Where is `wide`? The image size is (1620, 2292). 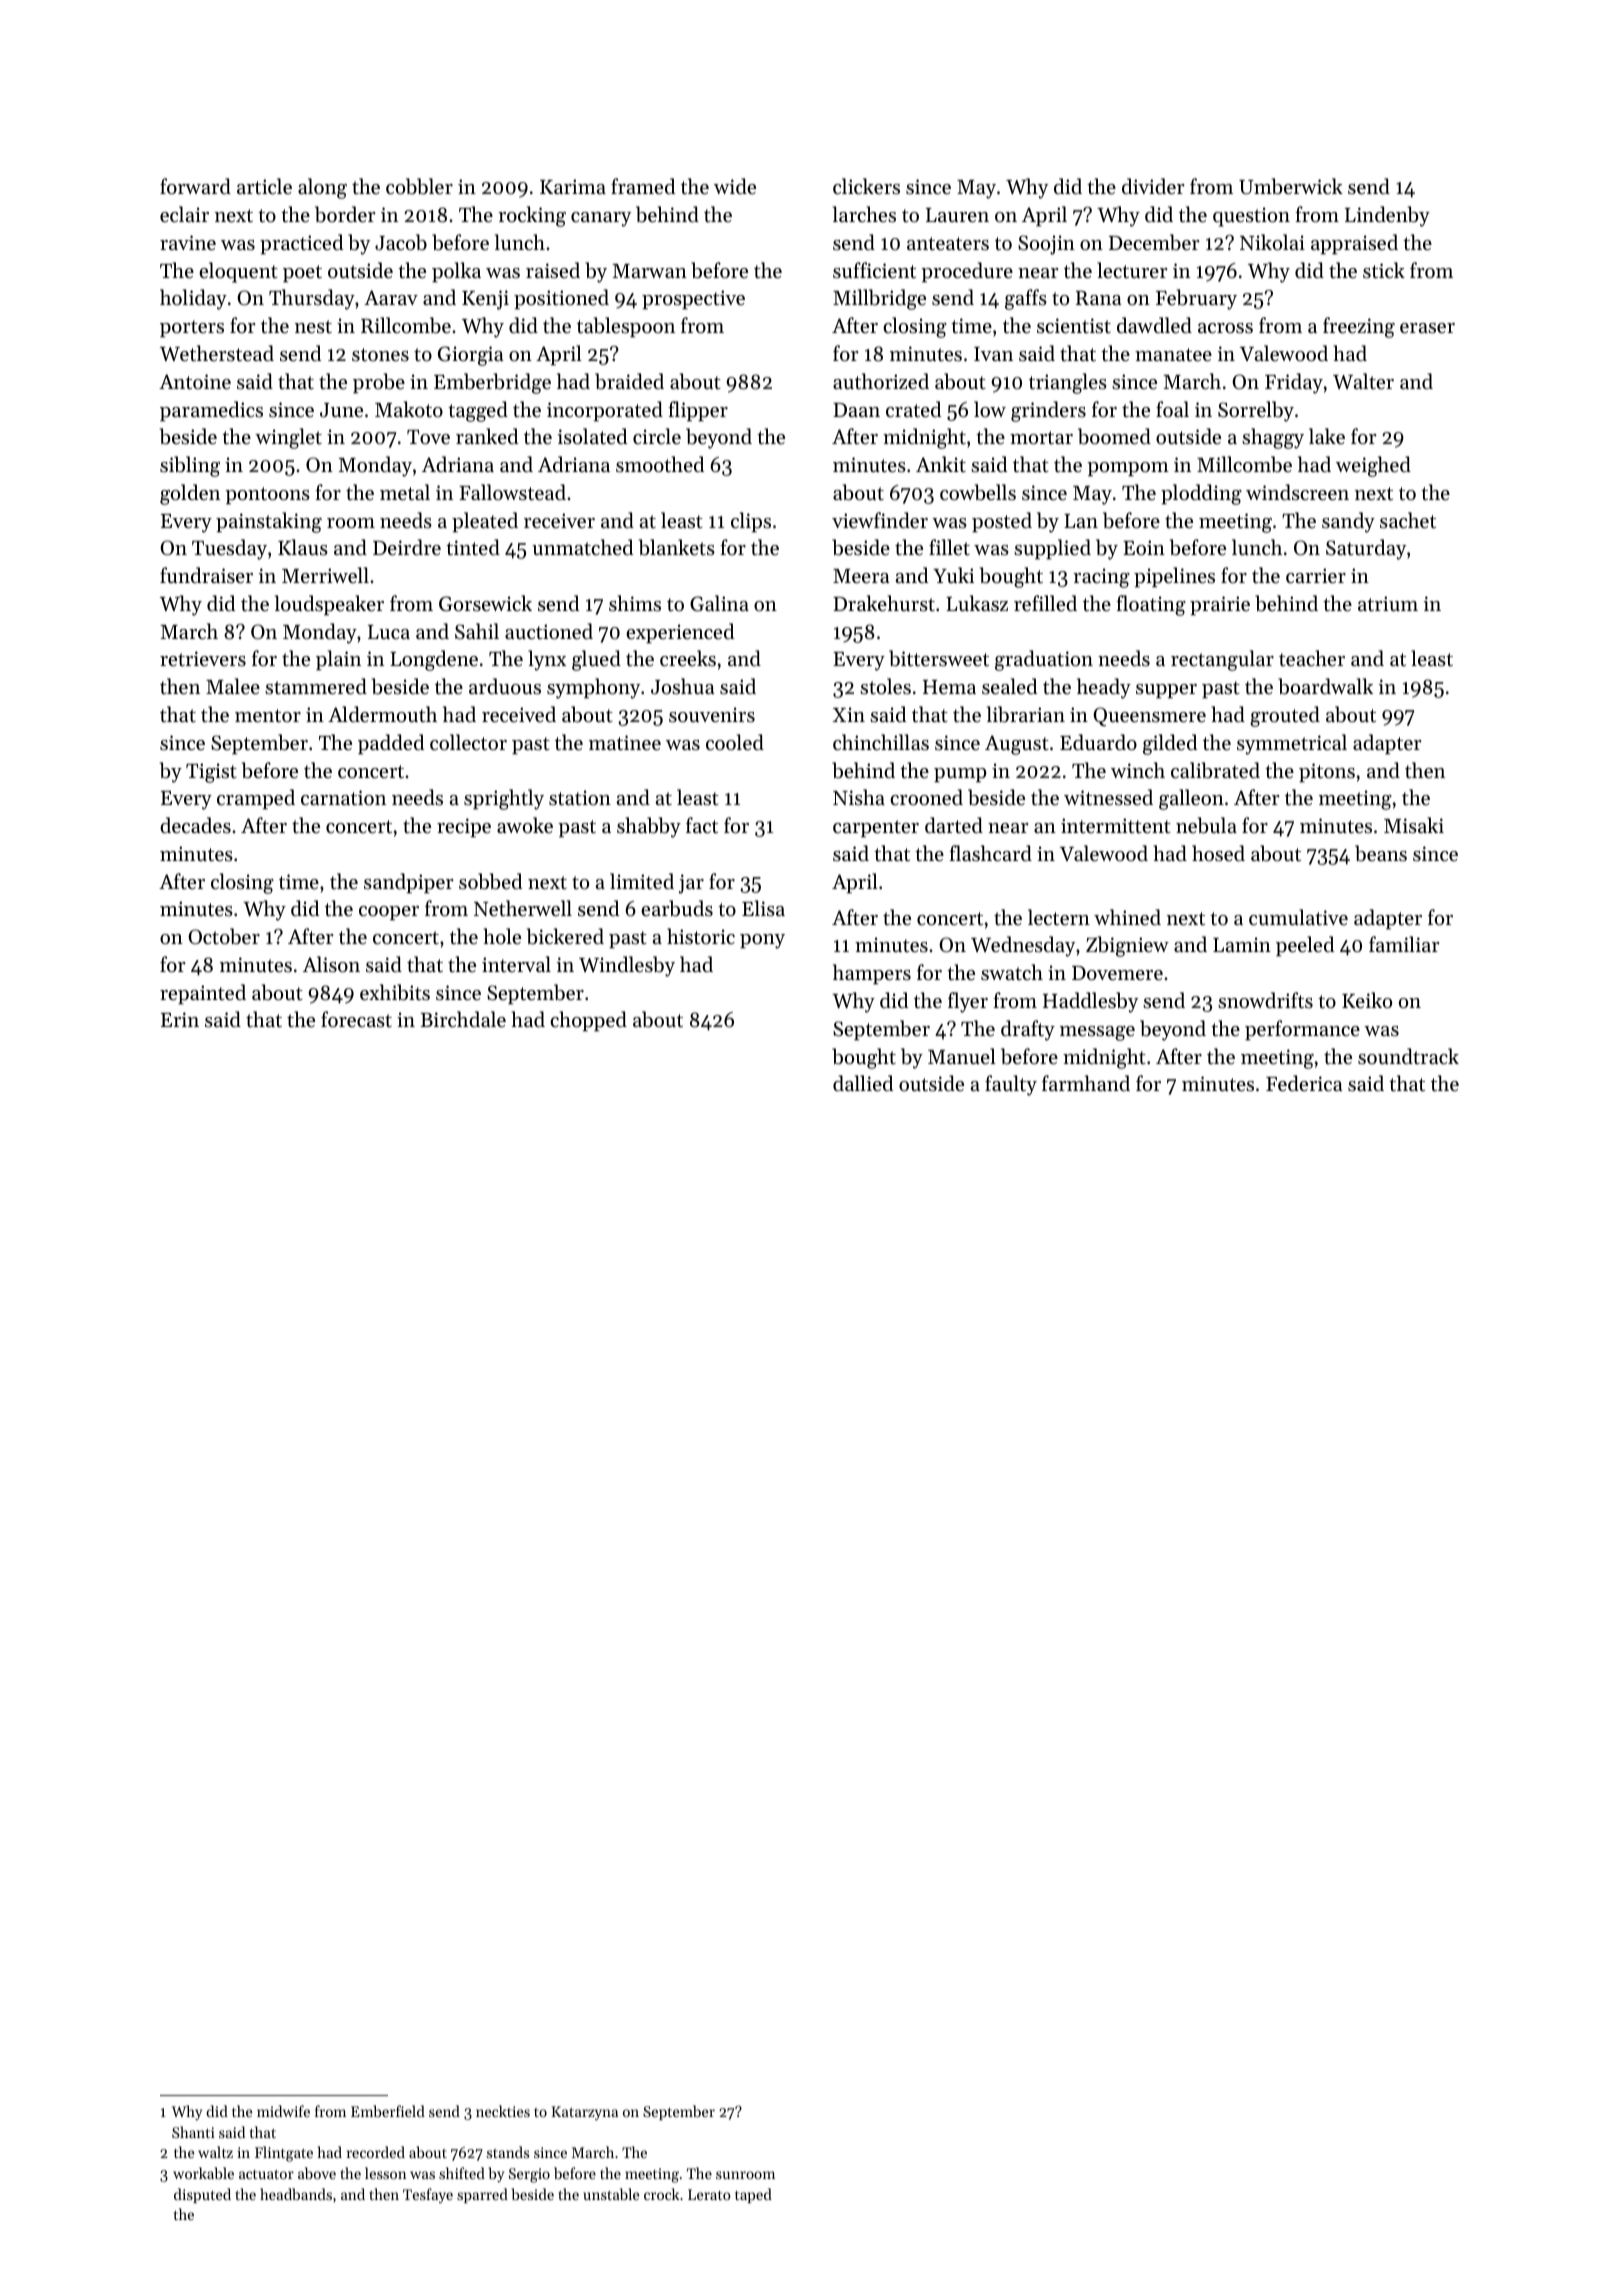
wide is located at coordinates (735, 186).
